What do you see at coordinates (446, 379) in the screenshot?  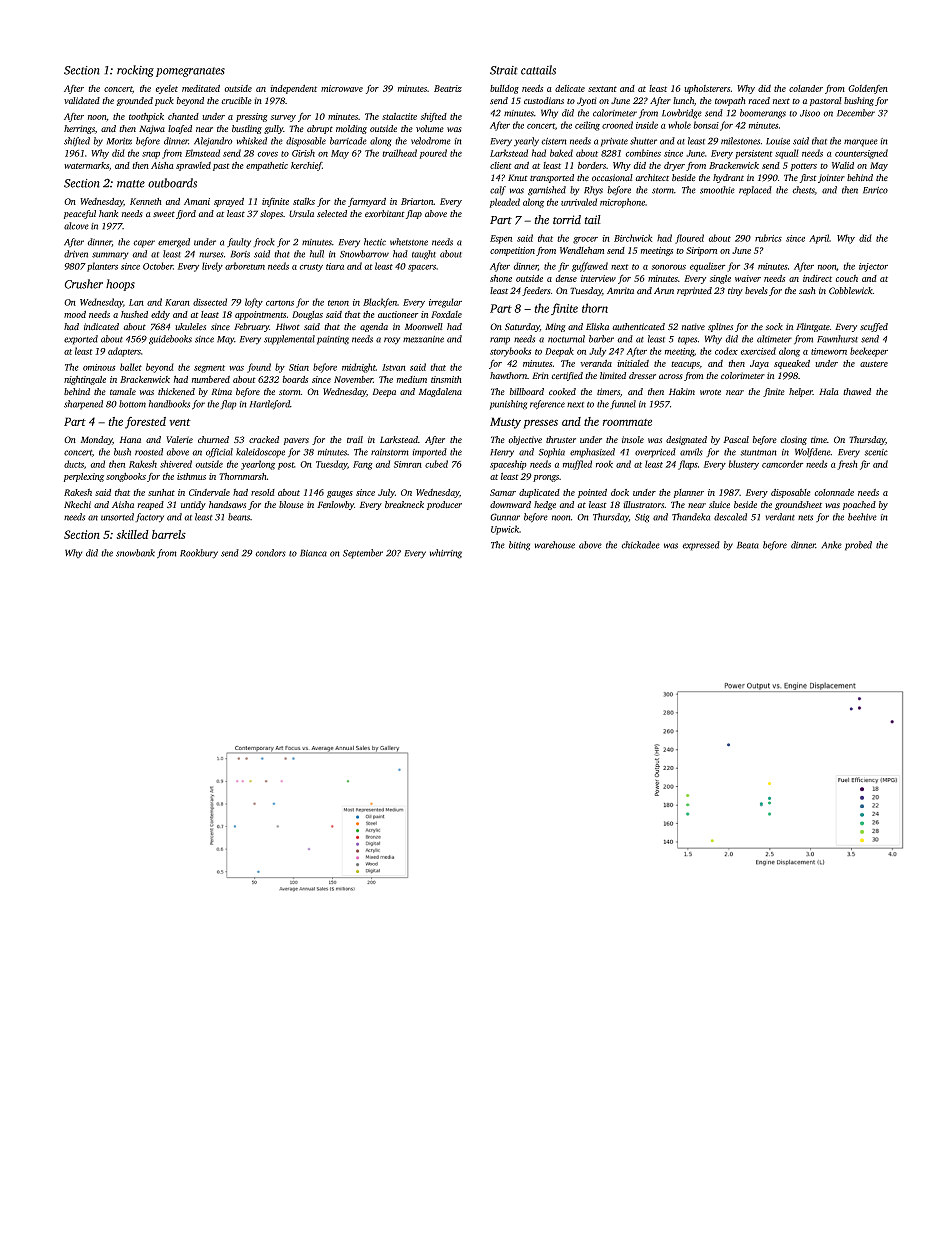 I see `tinsmith` at bounding box center [446, 379].
